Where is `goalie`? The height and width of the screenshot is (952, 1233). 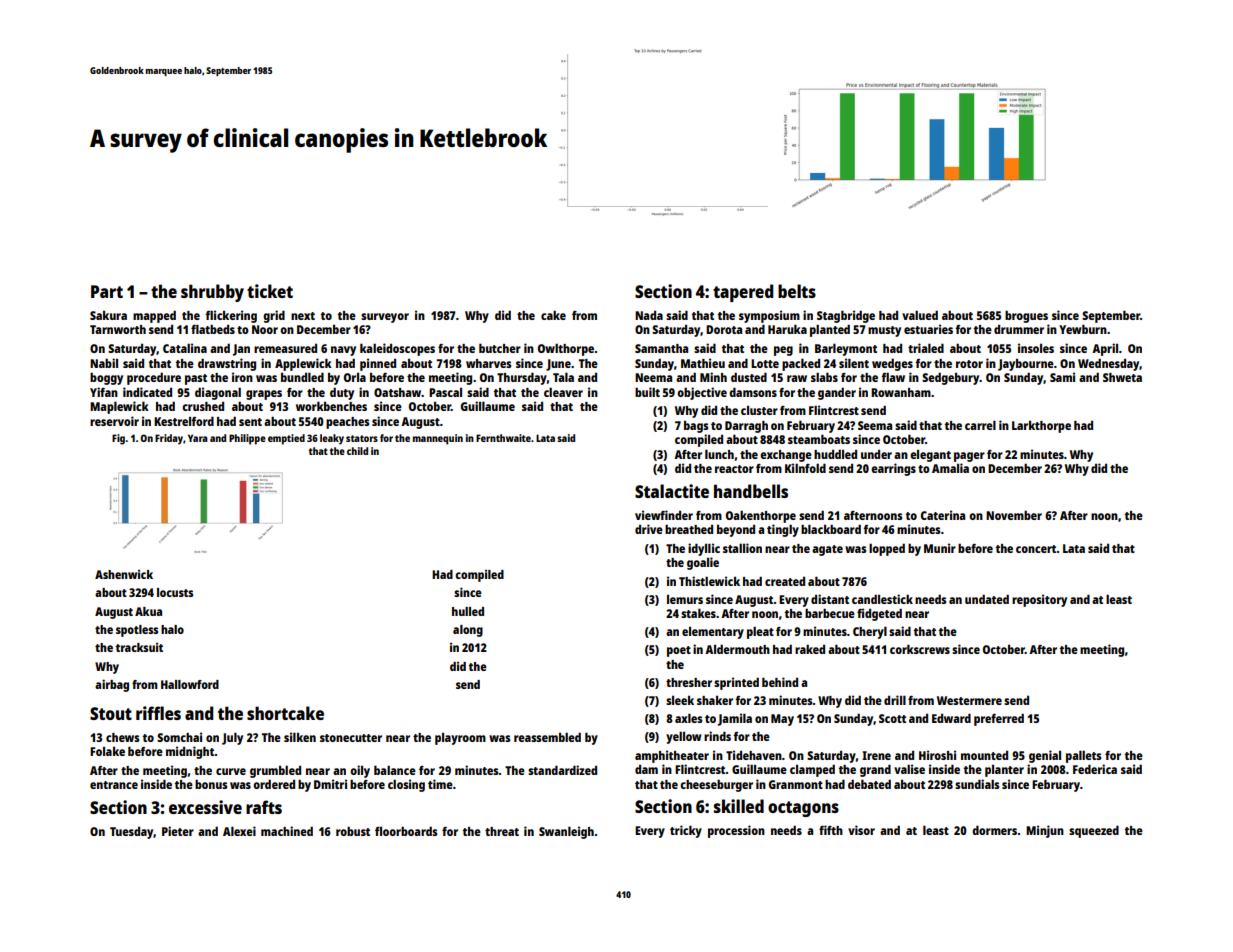 goalie is located at coordinates (703, 563).
